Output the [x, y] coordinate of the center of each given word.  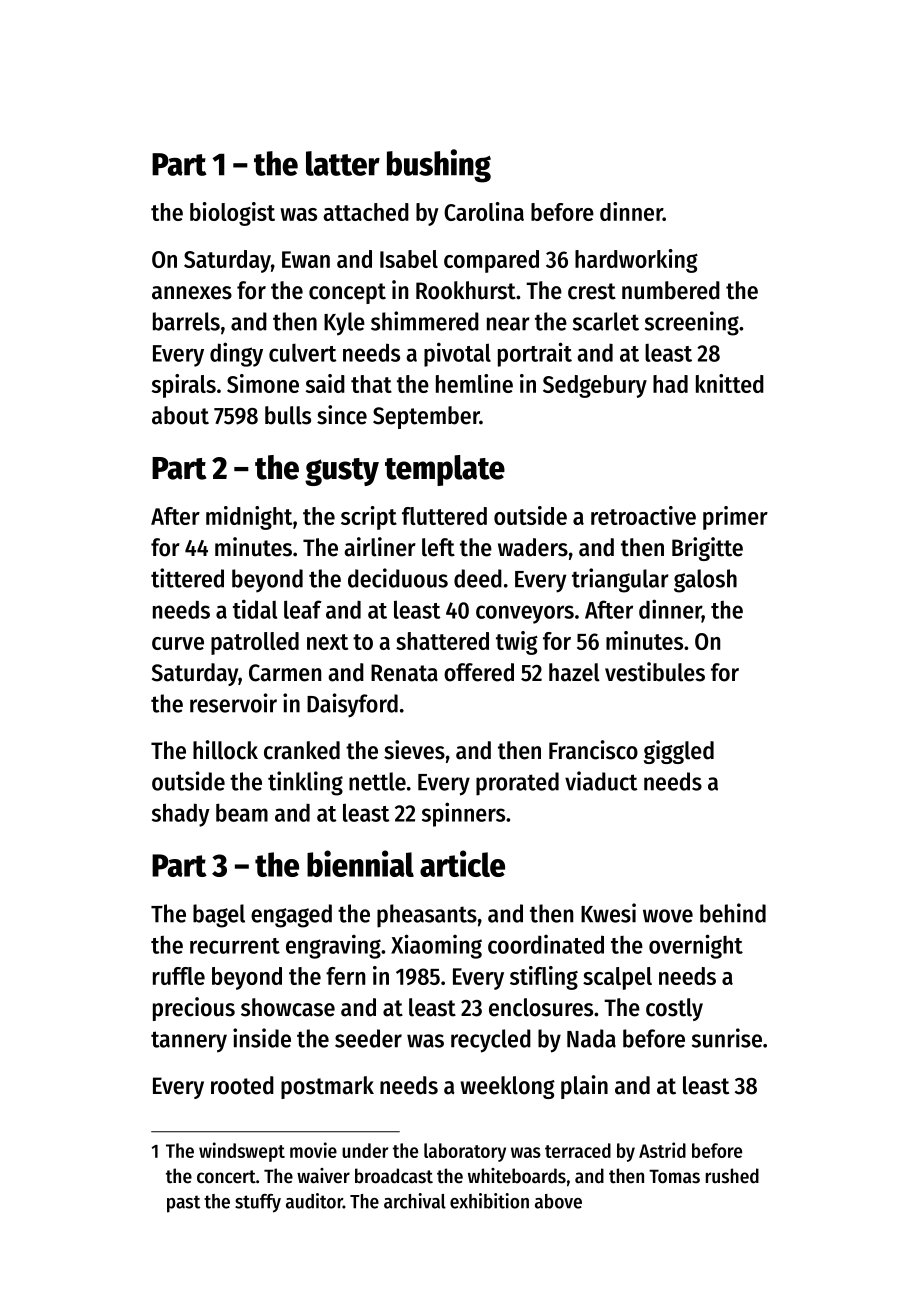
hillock [225, 750]
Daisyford [352, 705]
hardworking [636, 261]
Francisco [593, 750]
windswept [242, 1152]
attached [366, 212]
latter [343, 163]
